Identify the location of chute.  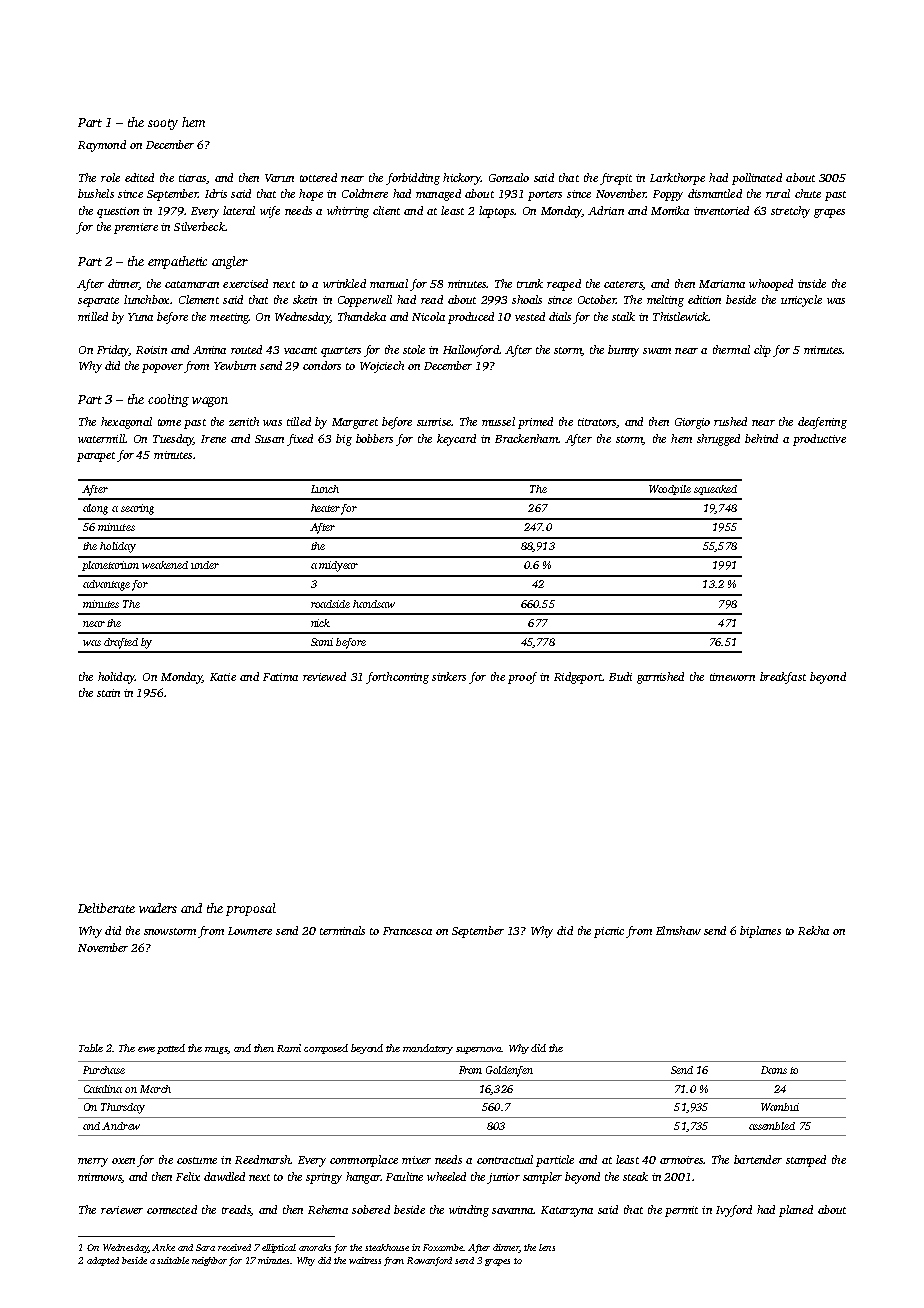
(808, 193).
